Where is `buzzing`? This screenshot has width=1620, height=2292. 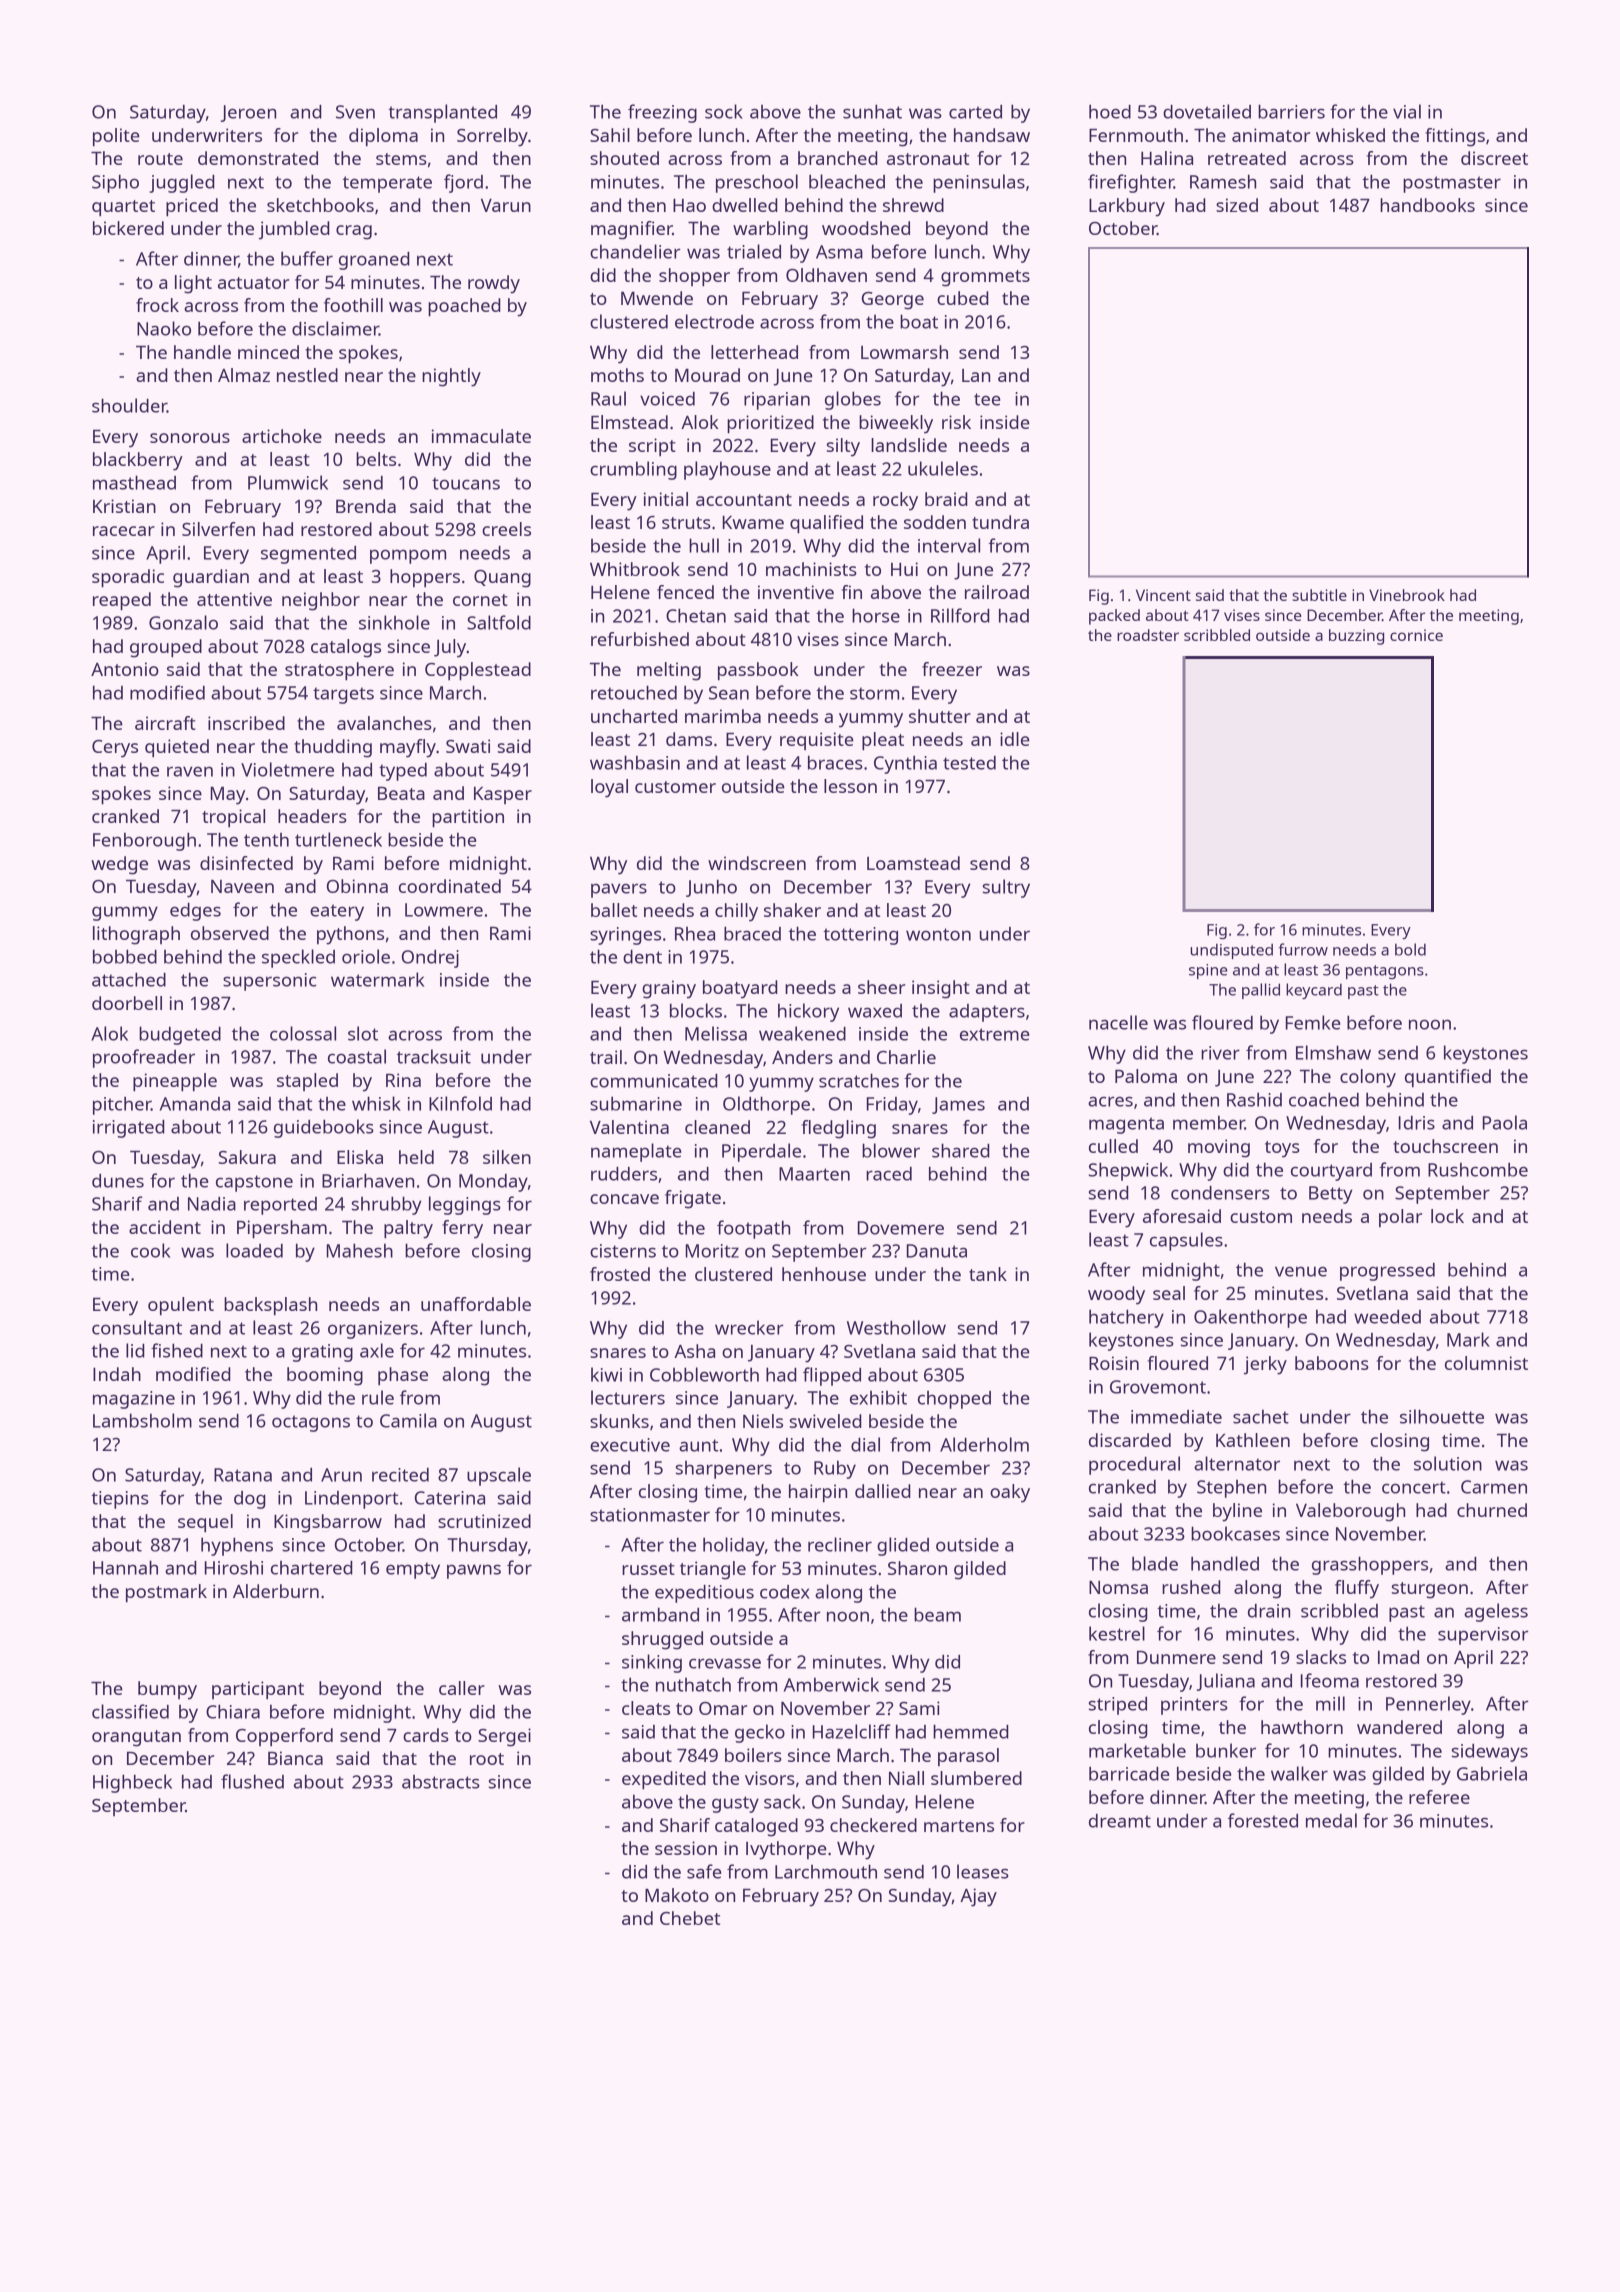
buzzing is located at coordinates (1356, 637).
